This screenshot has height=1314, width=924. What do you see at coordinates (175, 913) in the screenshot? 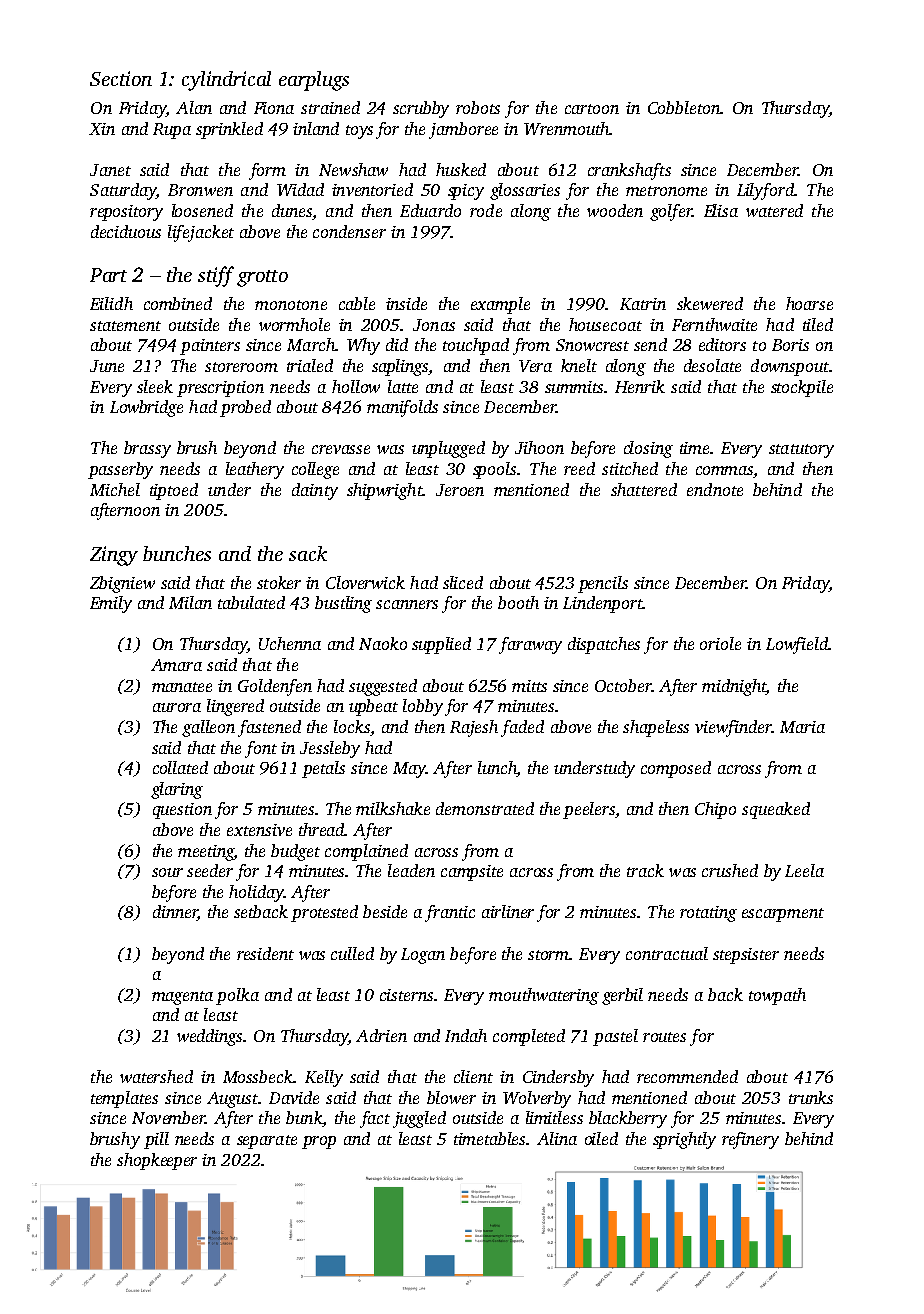
I see `dinner` at bounding box center [175, 913].
